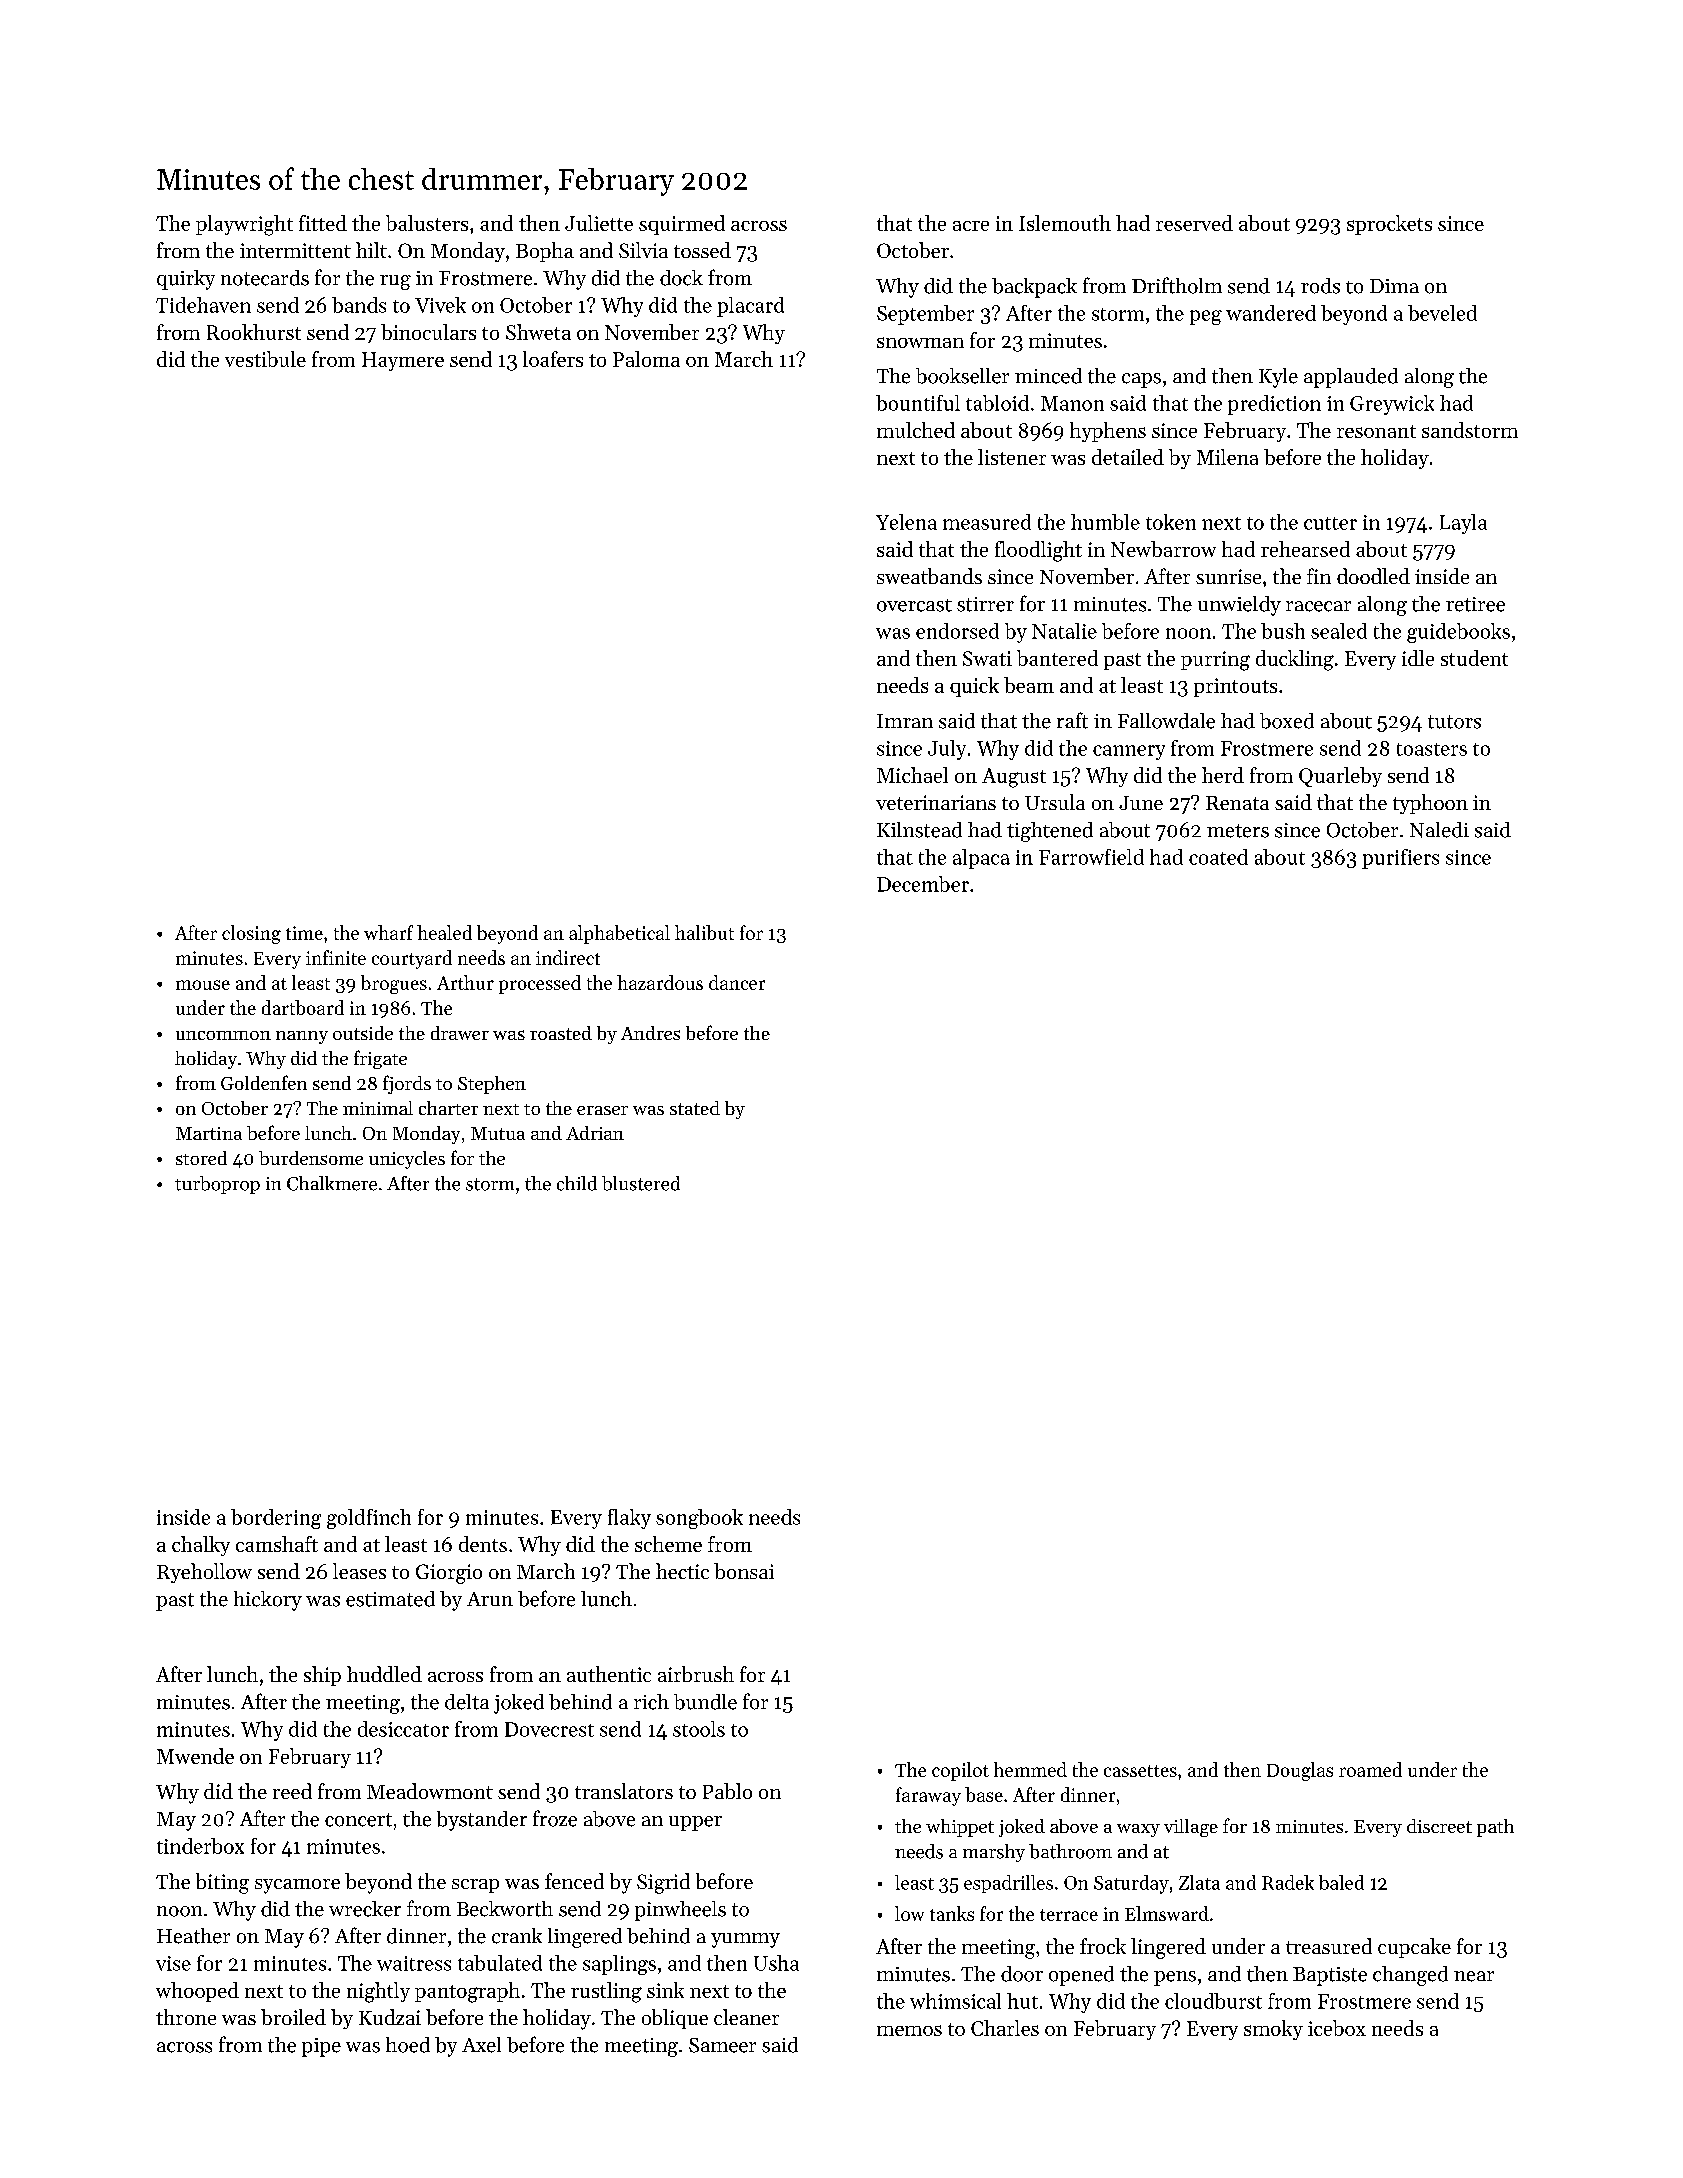  I want to click on cassettes, so click(1140, 1771).
